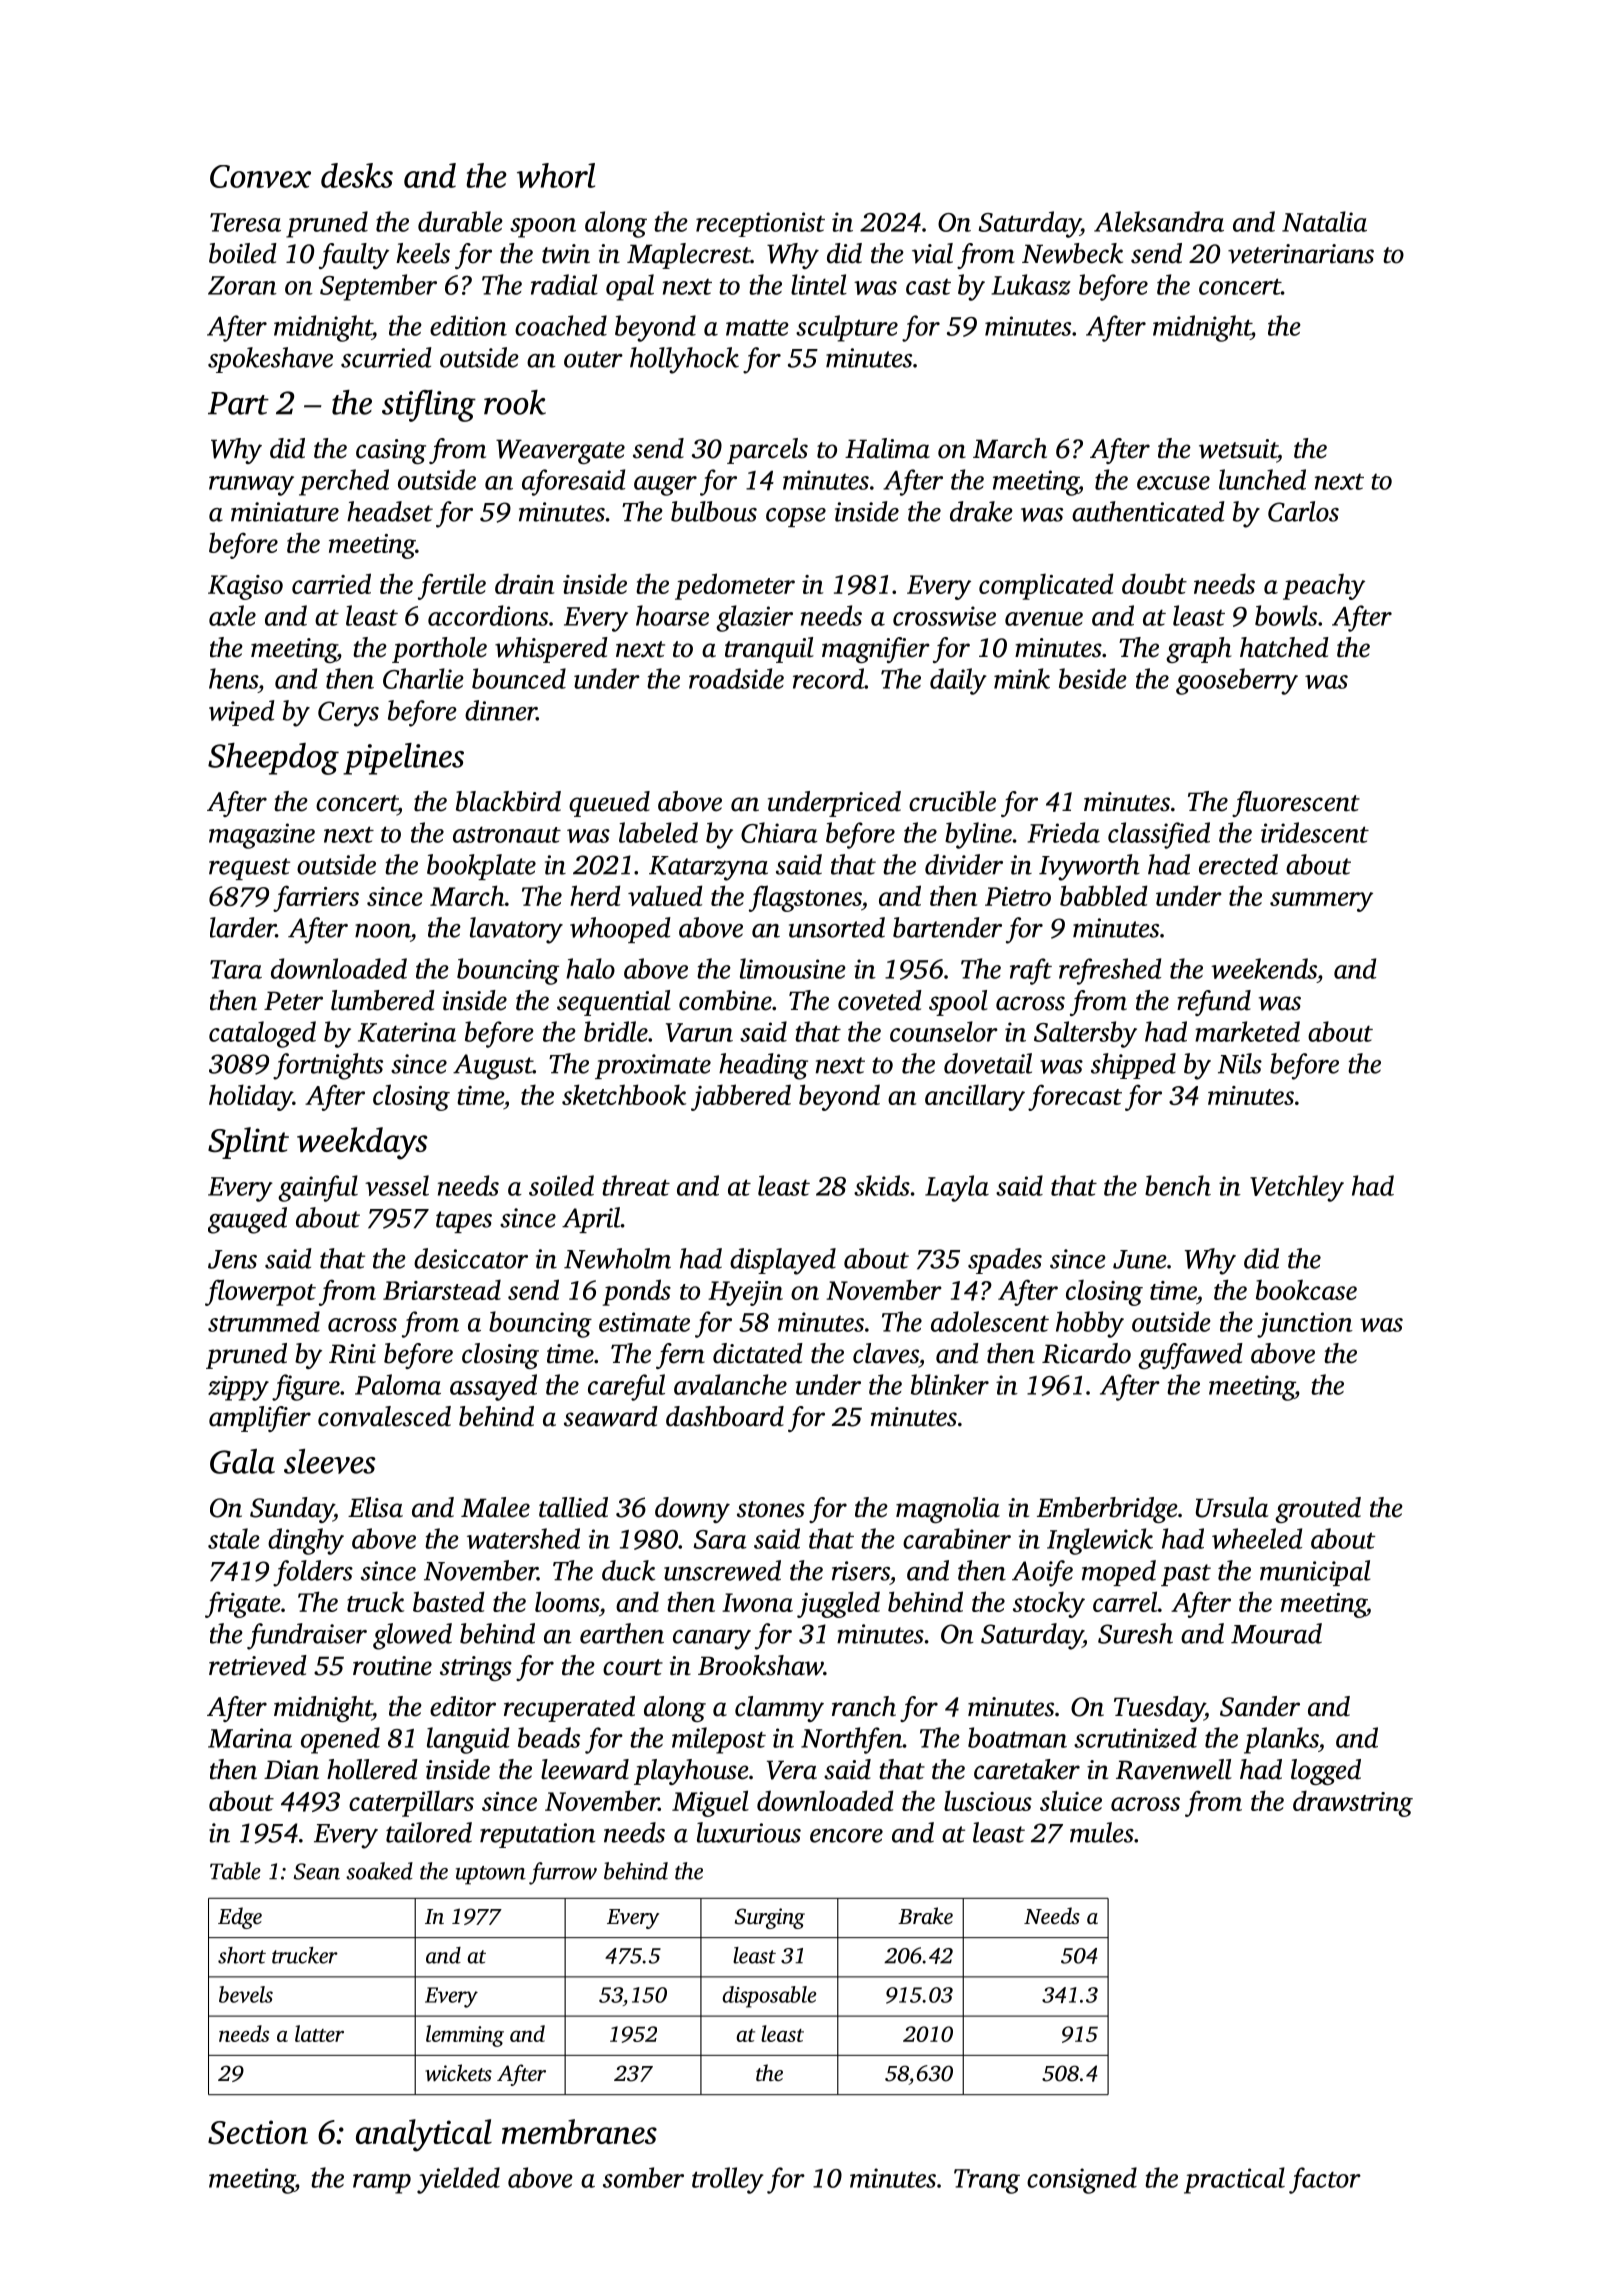  I want to click on Natalia, so click(1324, 221).
